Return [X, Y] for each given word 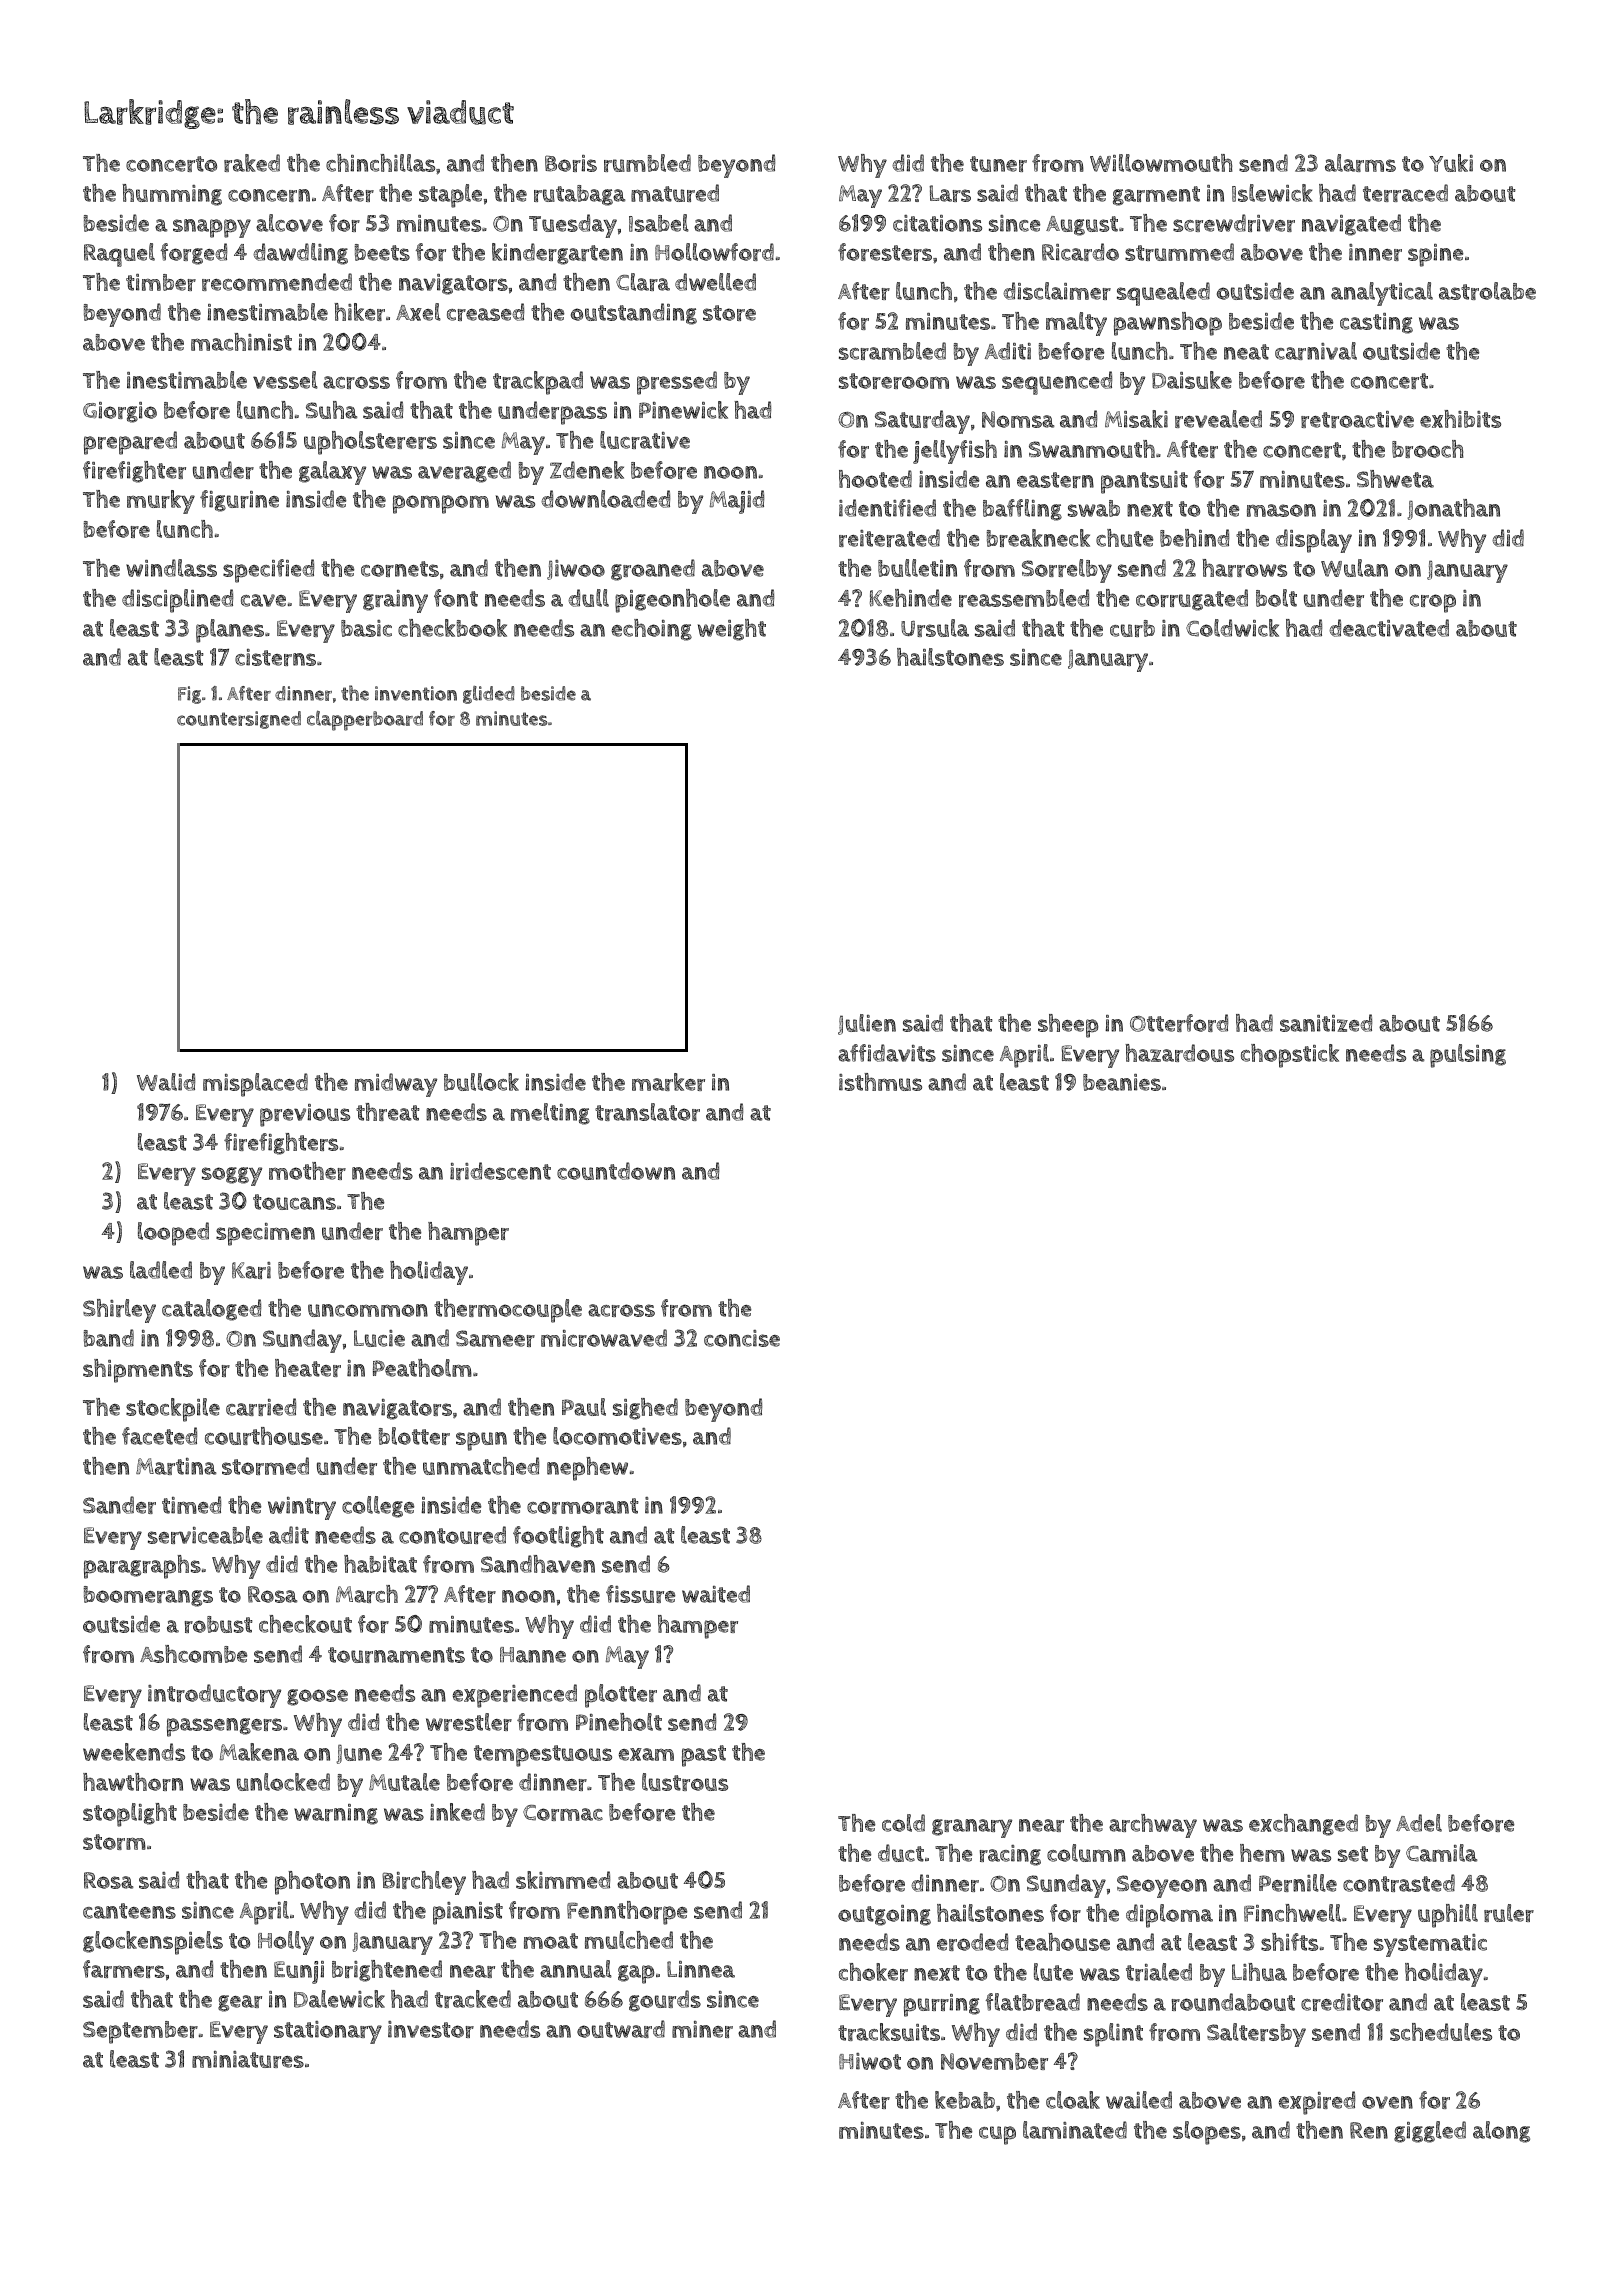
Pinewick [683, 410]
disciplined [177, 601]
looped [173, 1234]
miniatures [248, 2059]
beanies [1122, 1082]
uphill [1448, 1916]
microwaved [604, 1338]
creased [485, 312]
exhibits [1460, 419]
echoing [652, 630]
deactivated [1389, 628]
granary [972, 1828]
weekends [134, 1752]
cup [997, 2135]
